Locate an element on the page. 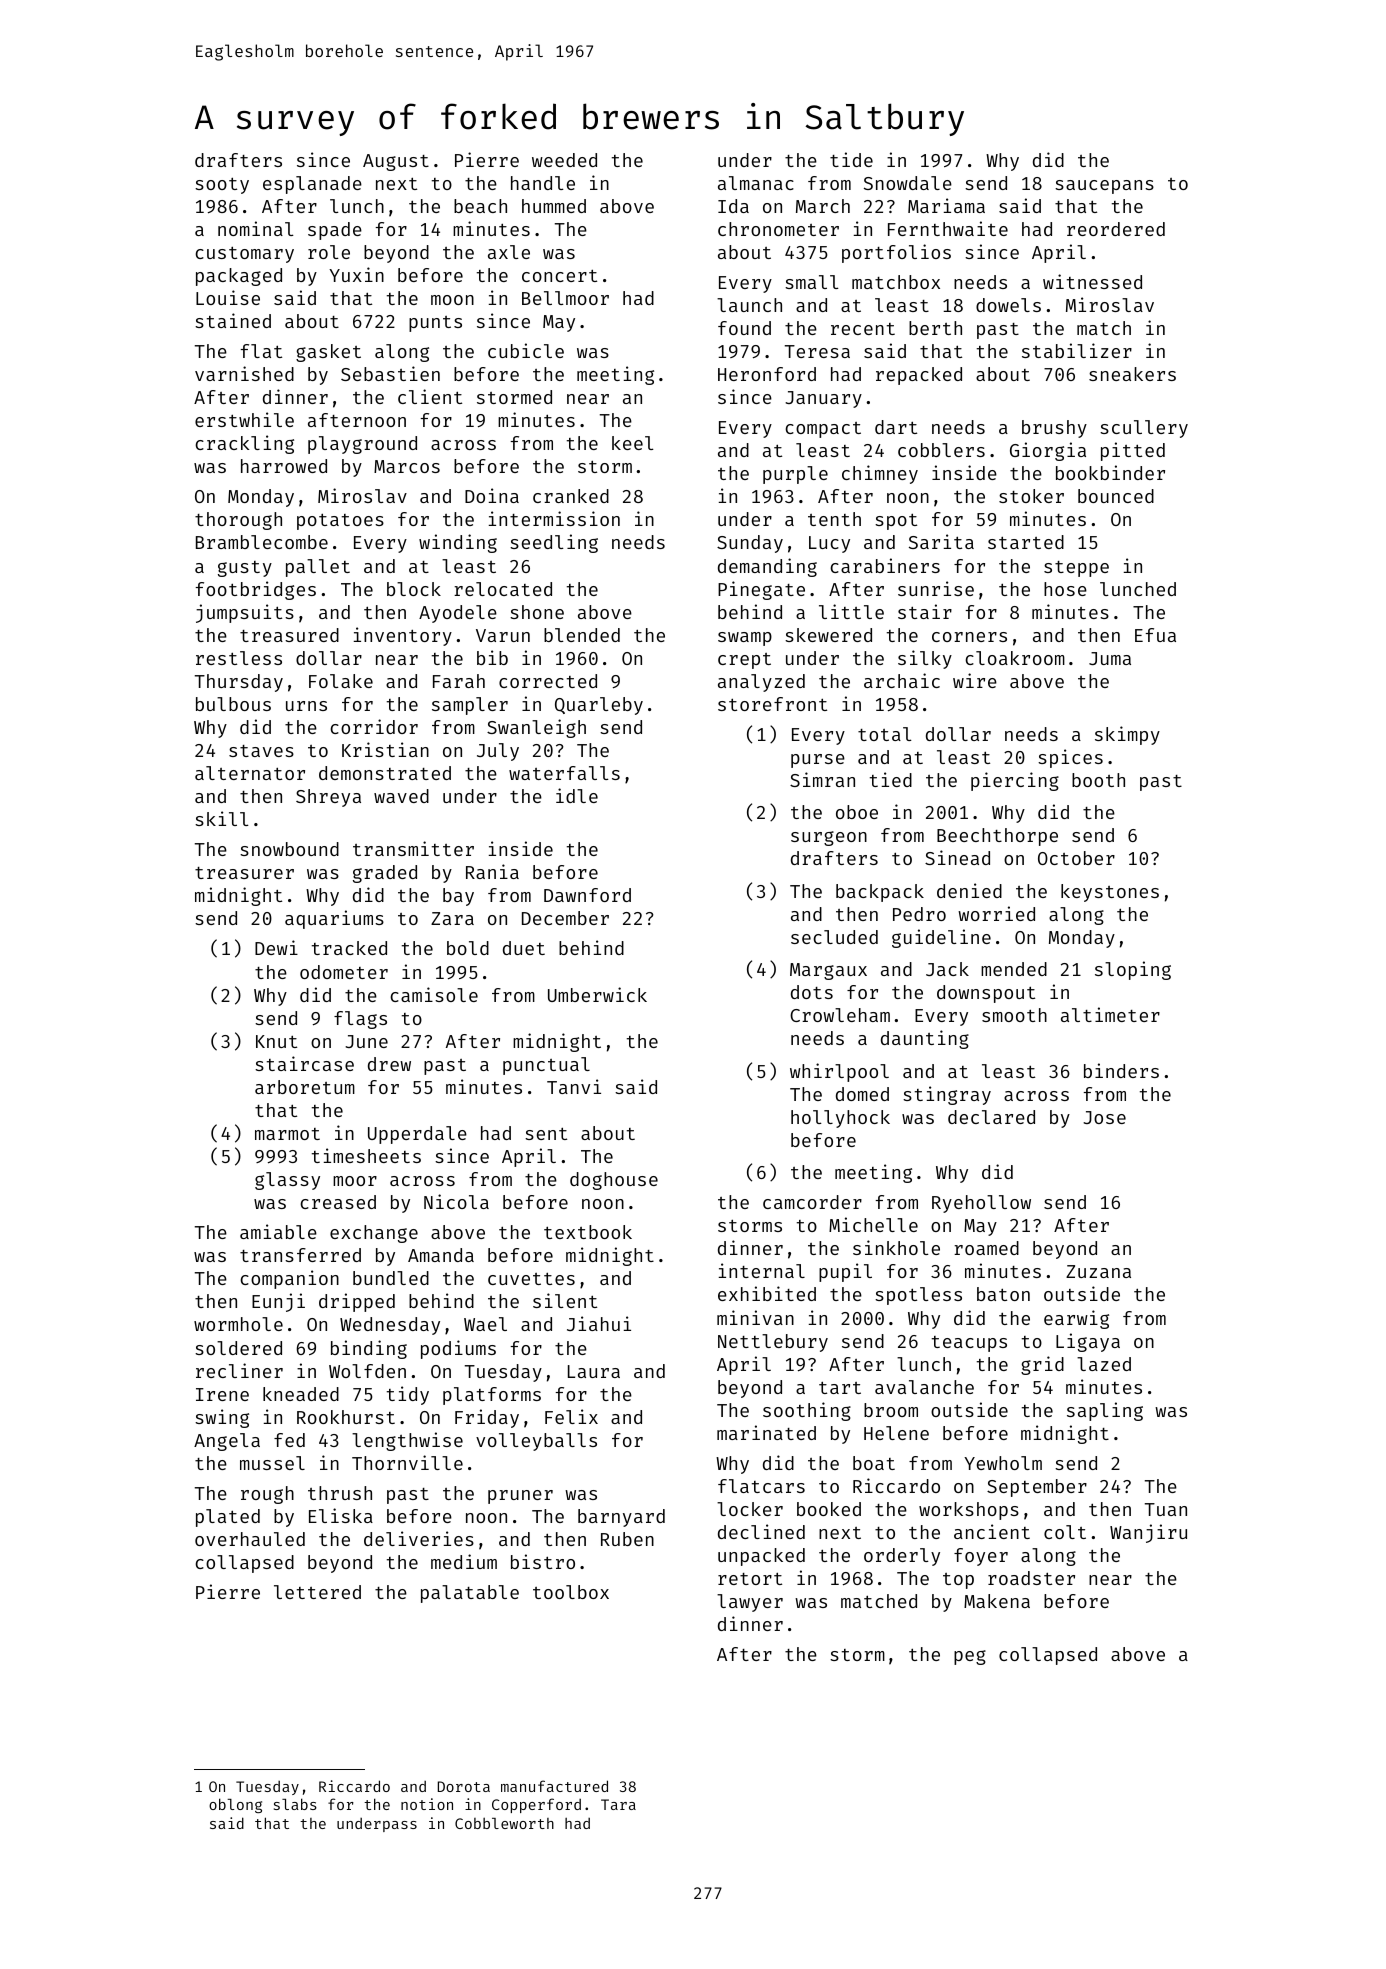 The width and height of the image is (1386, 1969). hummed is located at coordinates (554, 206).
